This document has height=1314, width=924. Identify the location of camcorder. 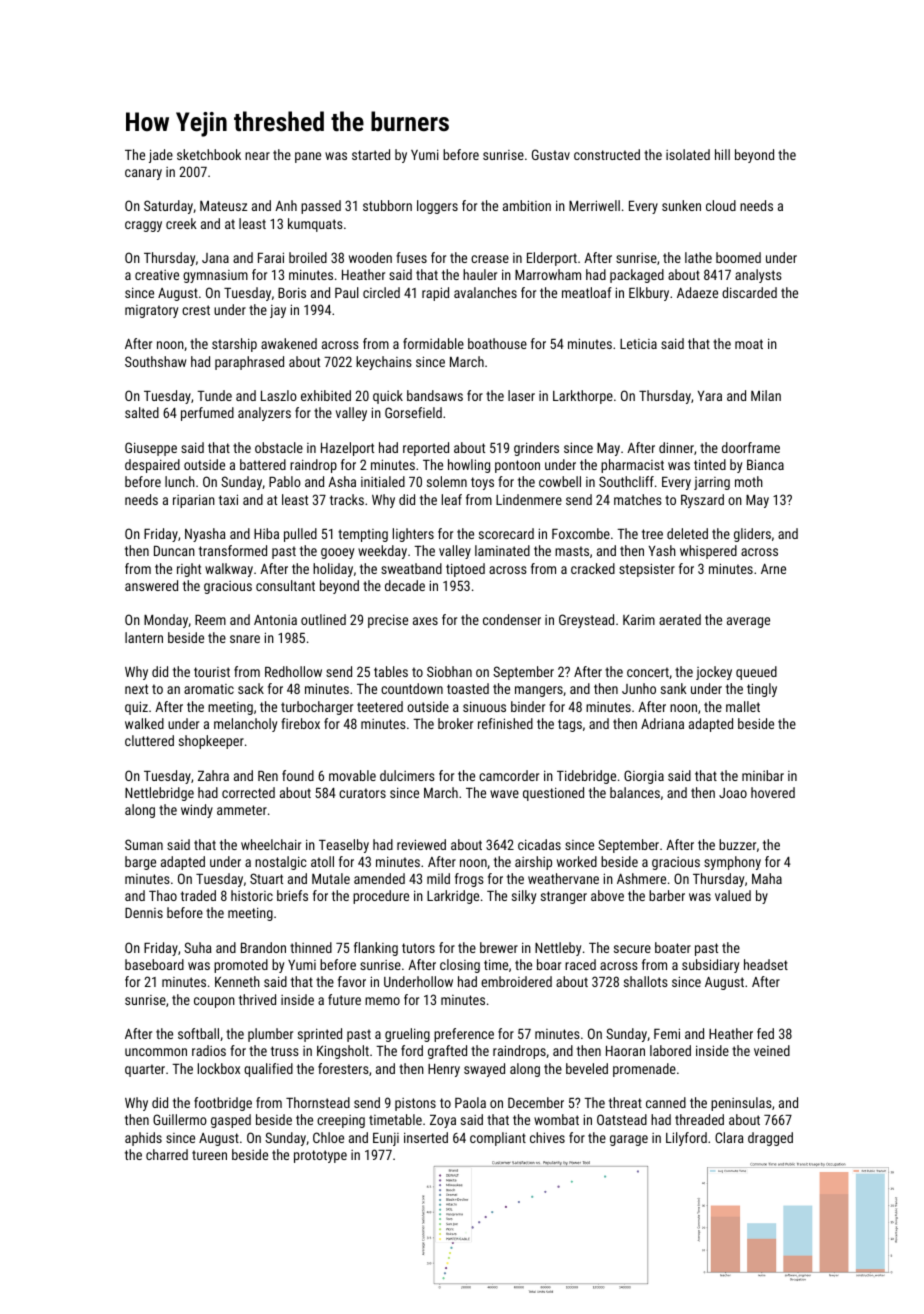
(509, 775).
